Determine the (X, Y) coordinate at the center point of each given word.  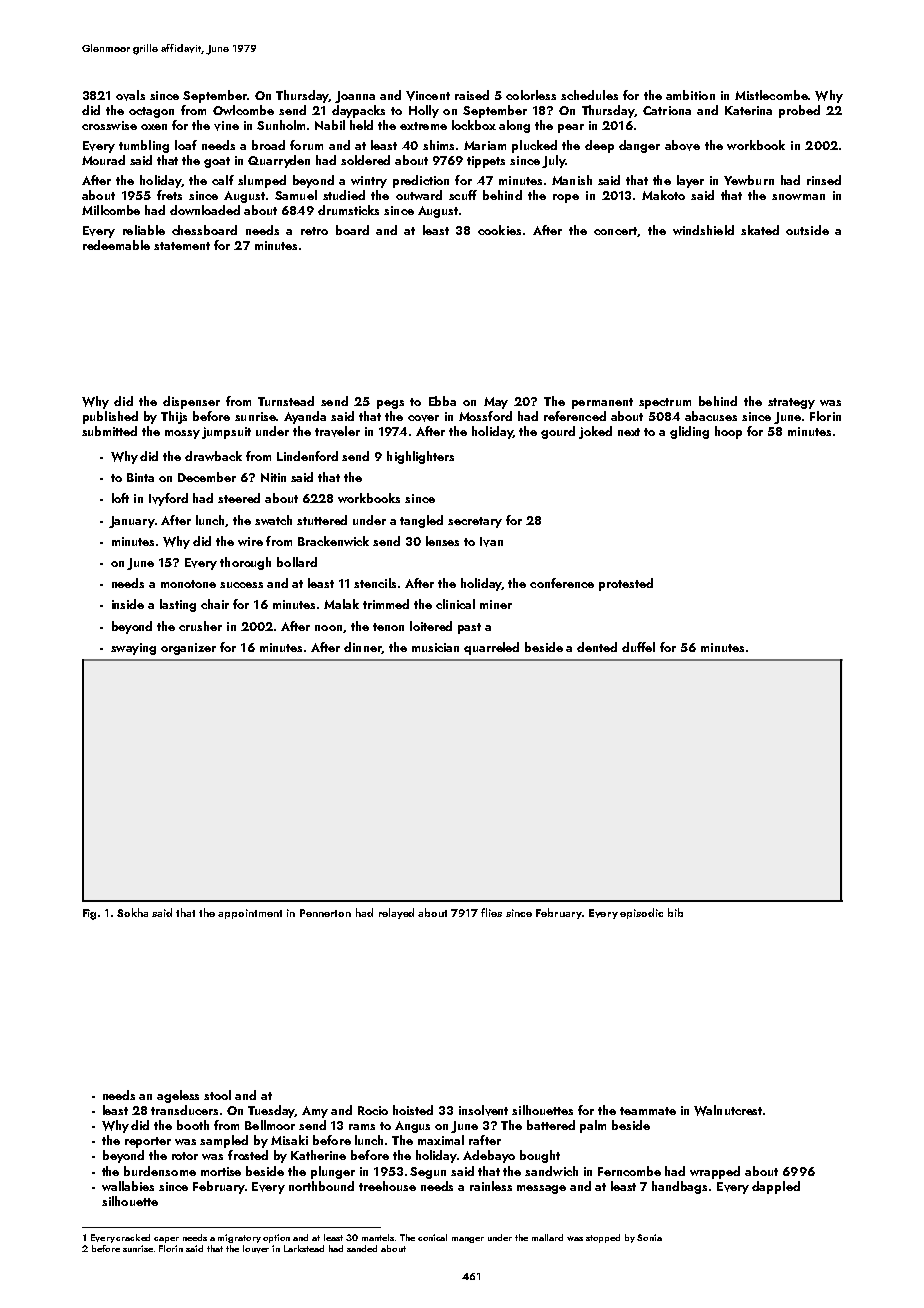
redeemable (116, 245)
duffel (638, 647)
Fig (89, 914)
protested (626, 584)
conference (562, 583)
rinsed (824, 180)
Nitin (273, 477)
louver (256, 1249)
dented (597, 647)
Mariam (485, 145)
